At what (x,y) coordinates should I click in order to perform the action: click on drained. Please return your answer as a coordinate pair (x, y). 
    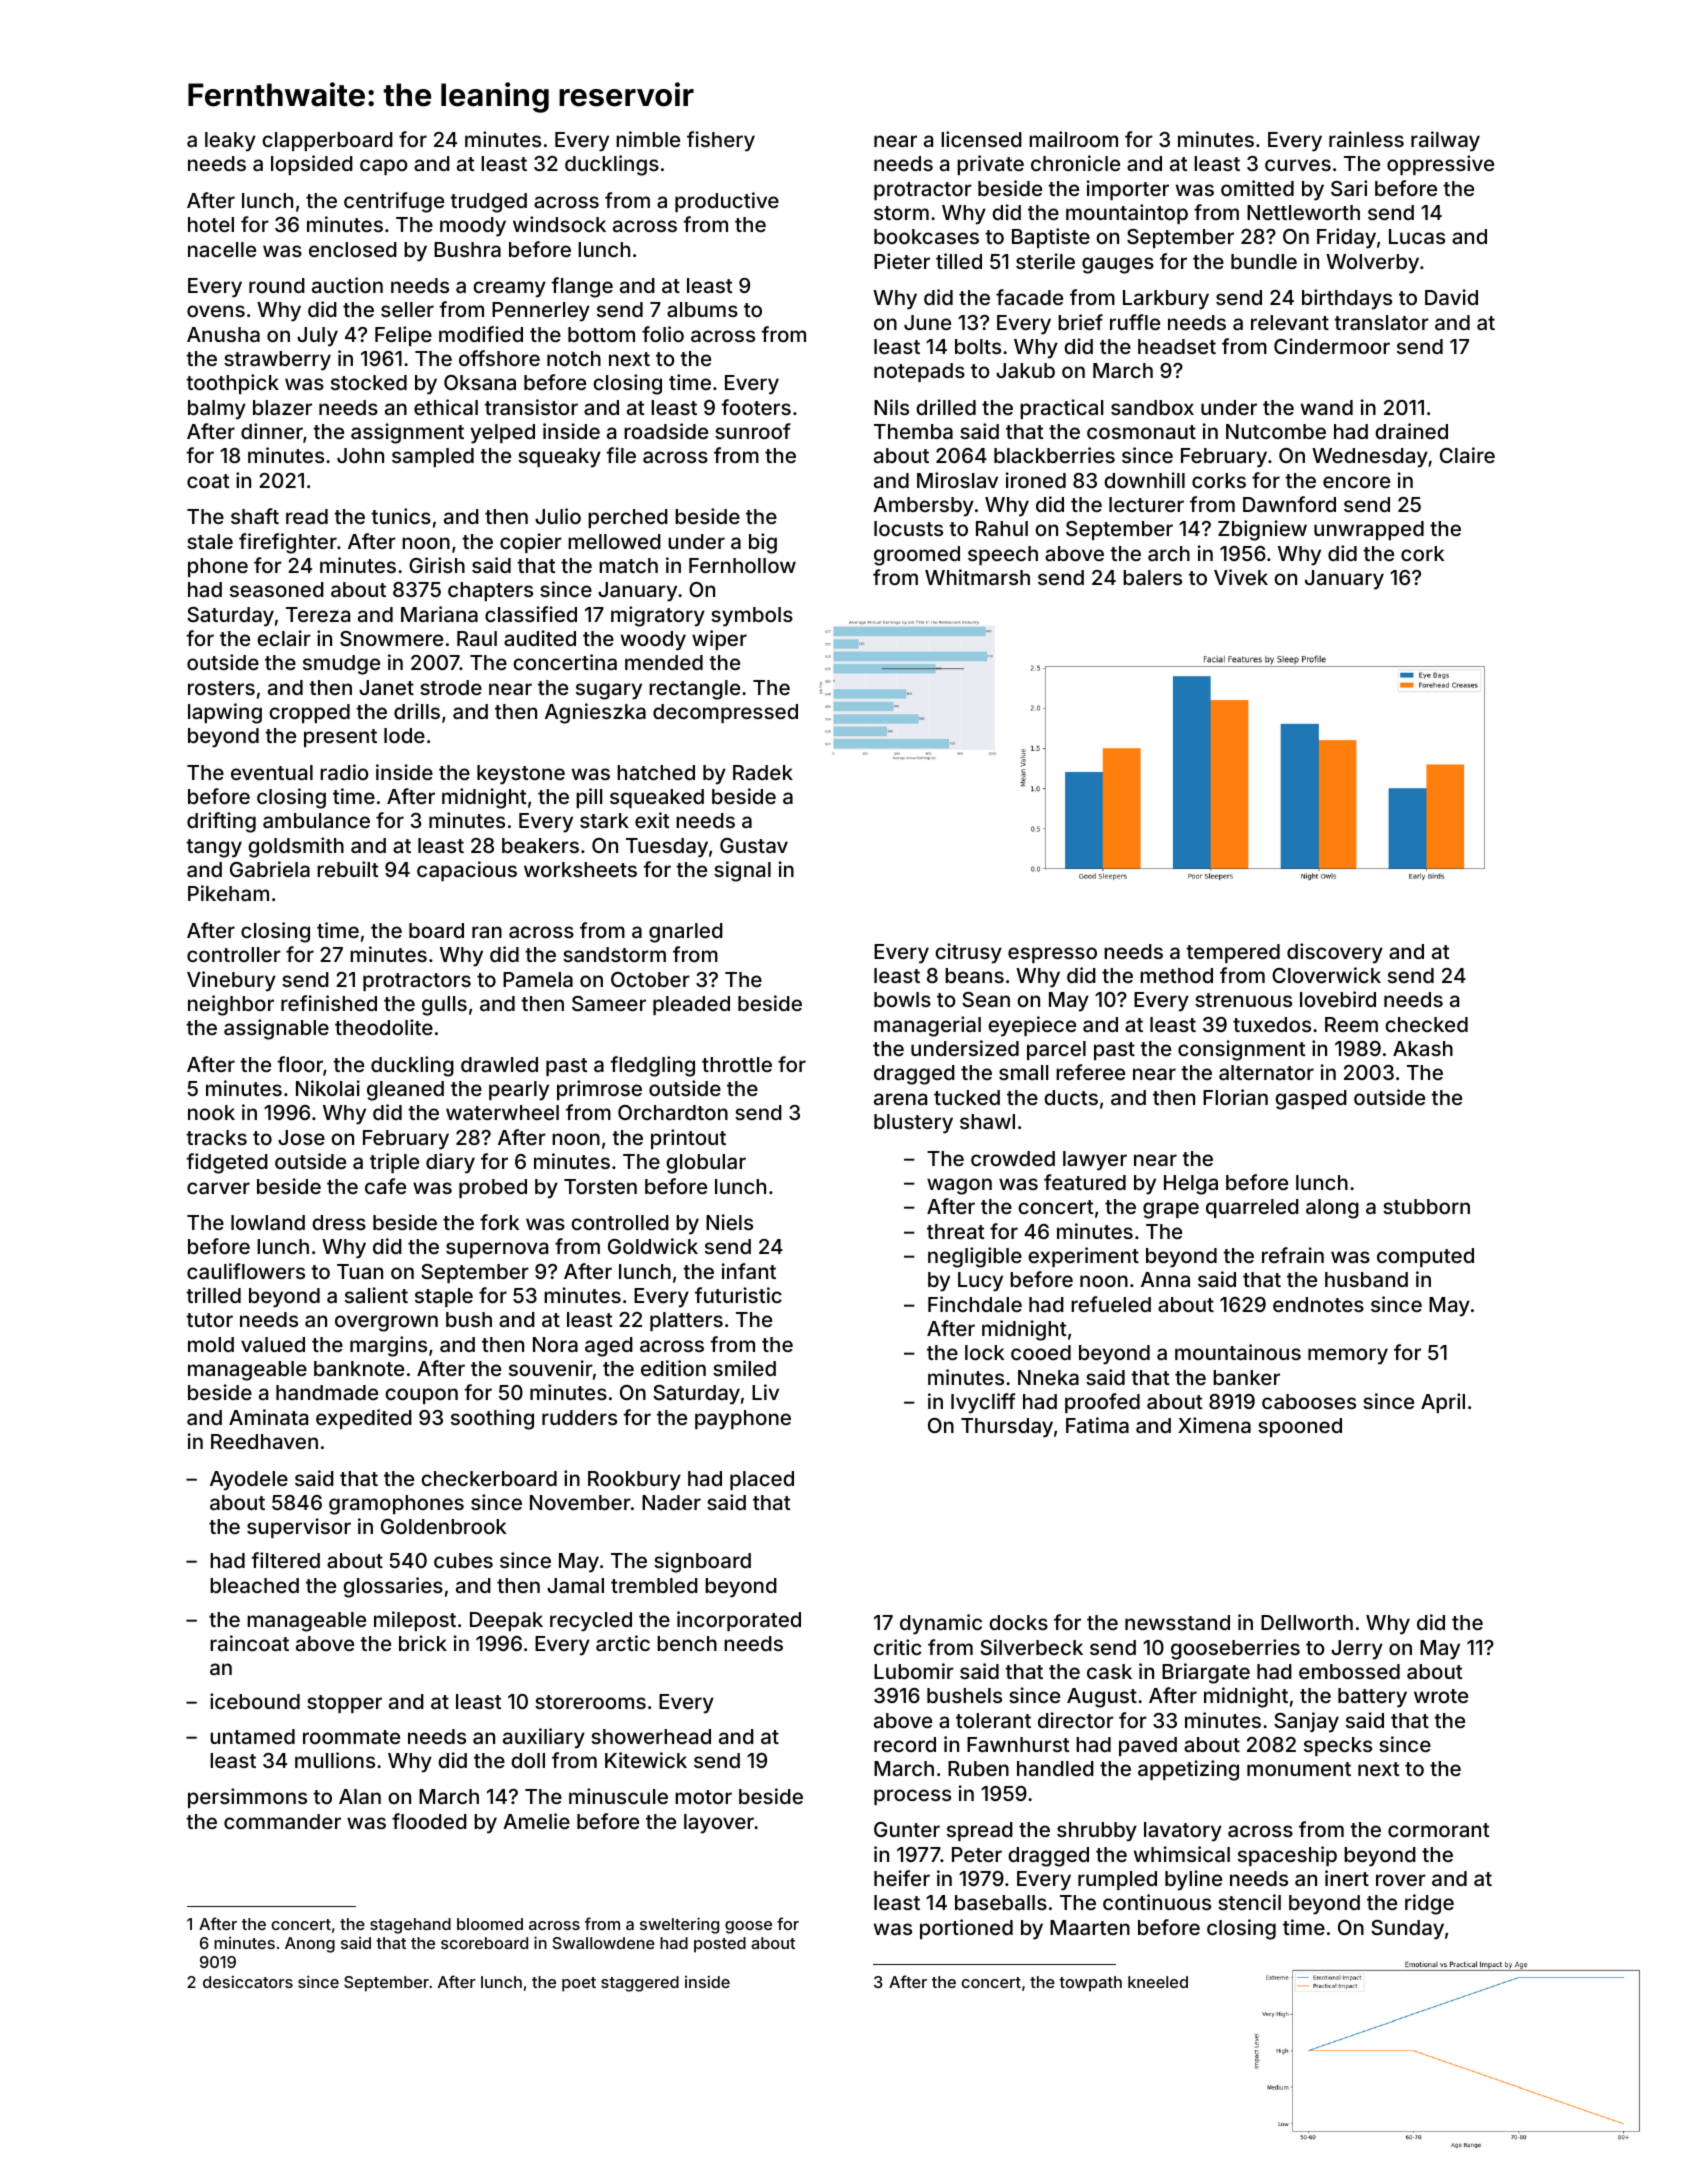
    Looking at the image, I should click on (1411, 431).
